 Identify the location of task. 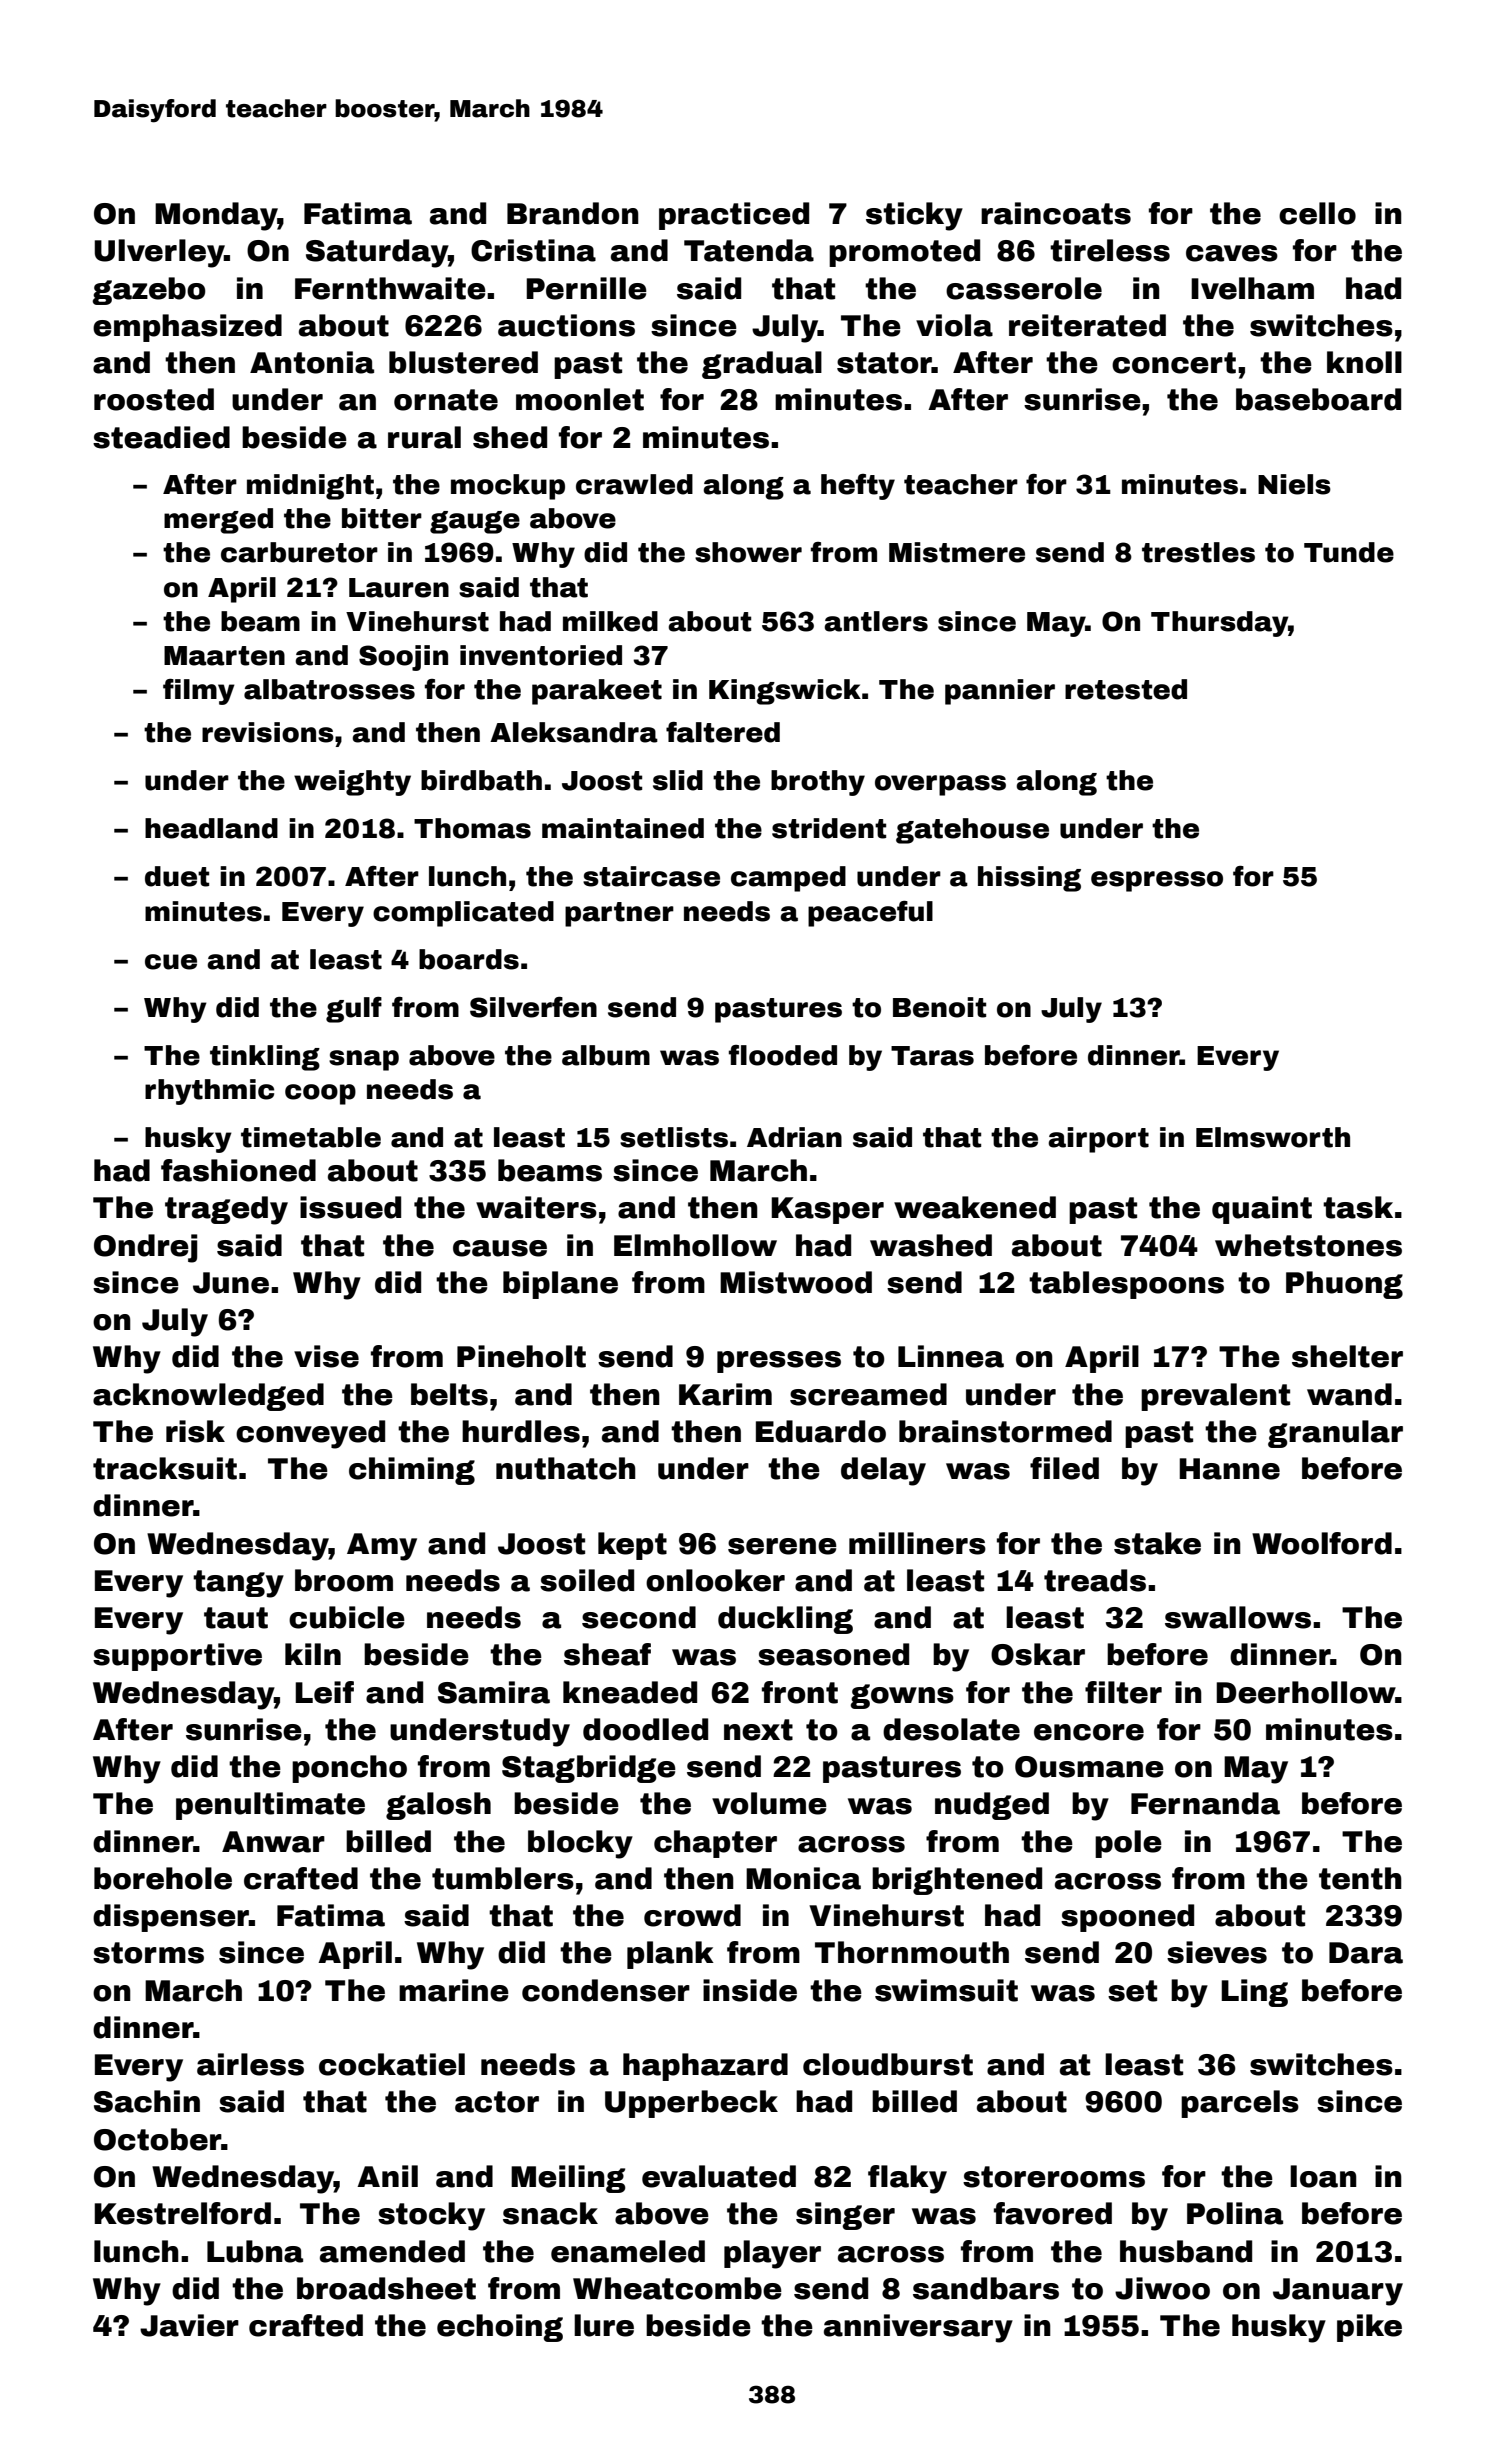
(1358, 1207).
